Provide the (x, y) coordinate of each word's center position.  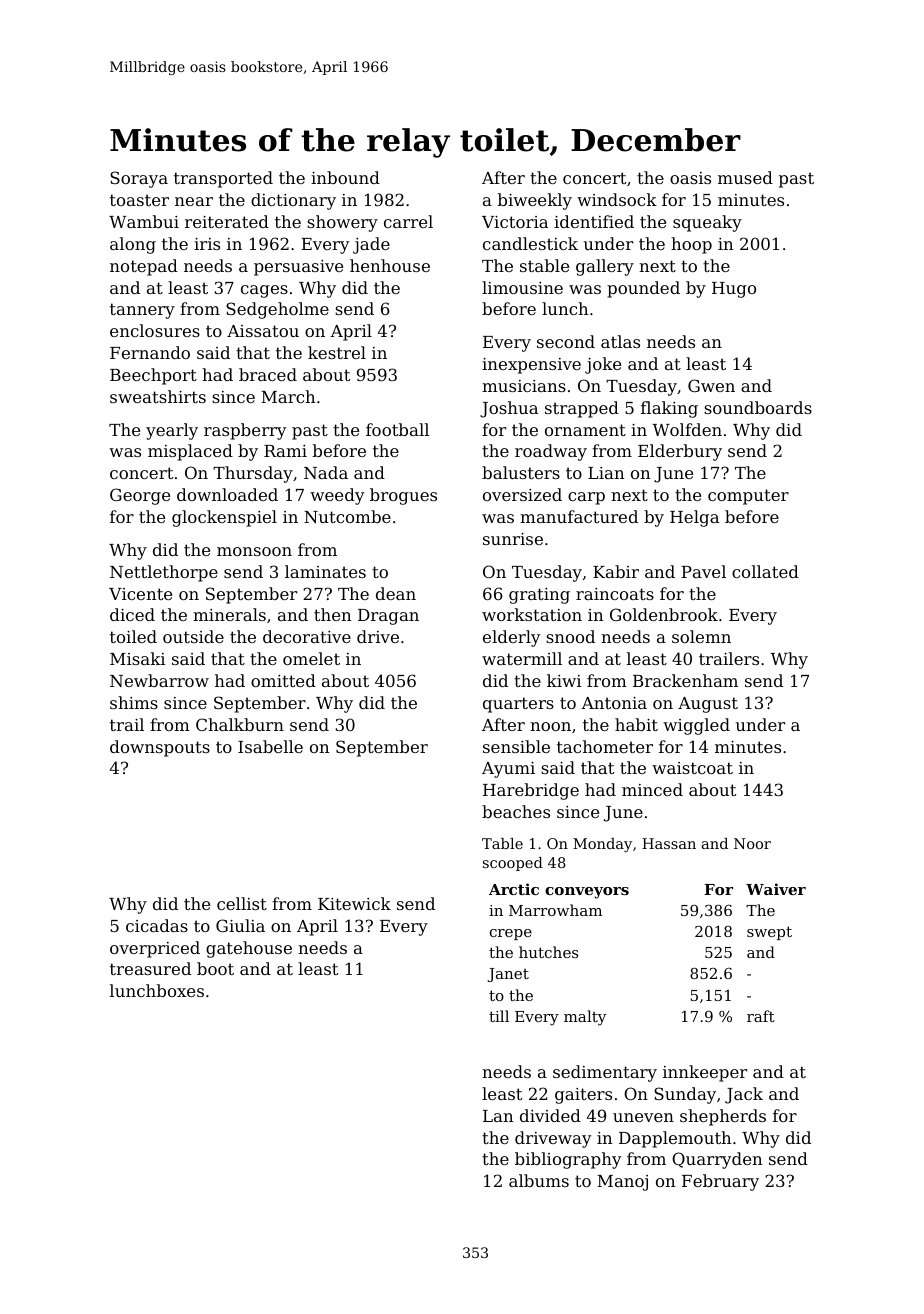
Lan (498, 1116)
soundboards (758, 407)
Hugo (734, 290)
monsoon (254, 551)
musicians (524, 386)
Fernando (150, 352)
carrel (408, 221)
